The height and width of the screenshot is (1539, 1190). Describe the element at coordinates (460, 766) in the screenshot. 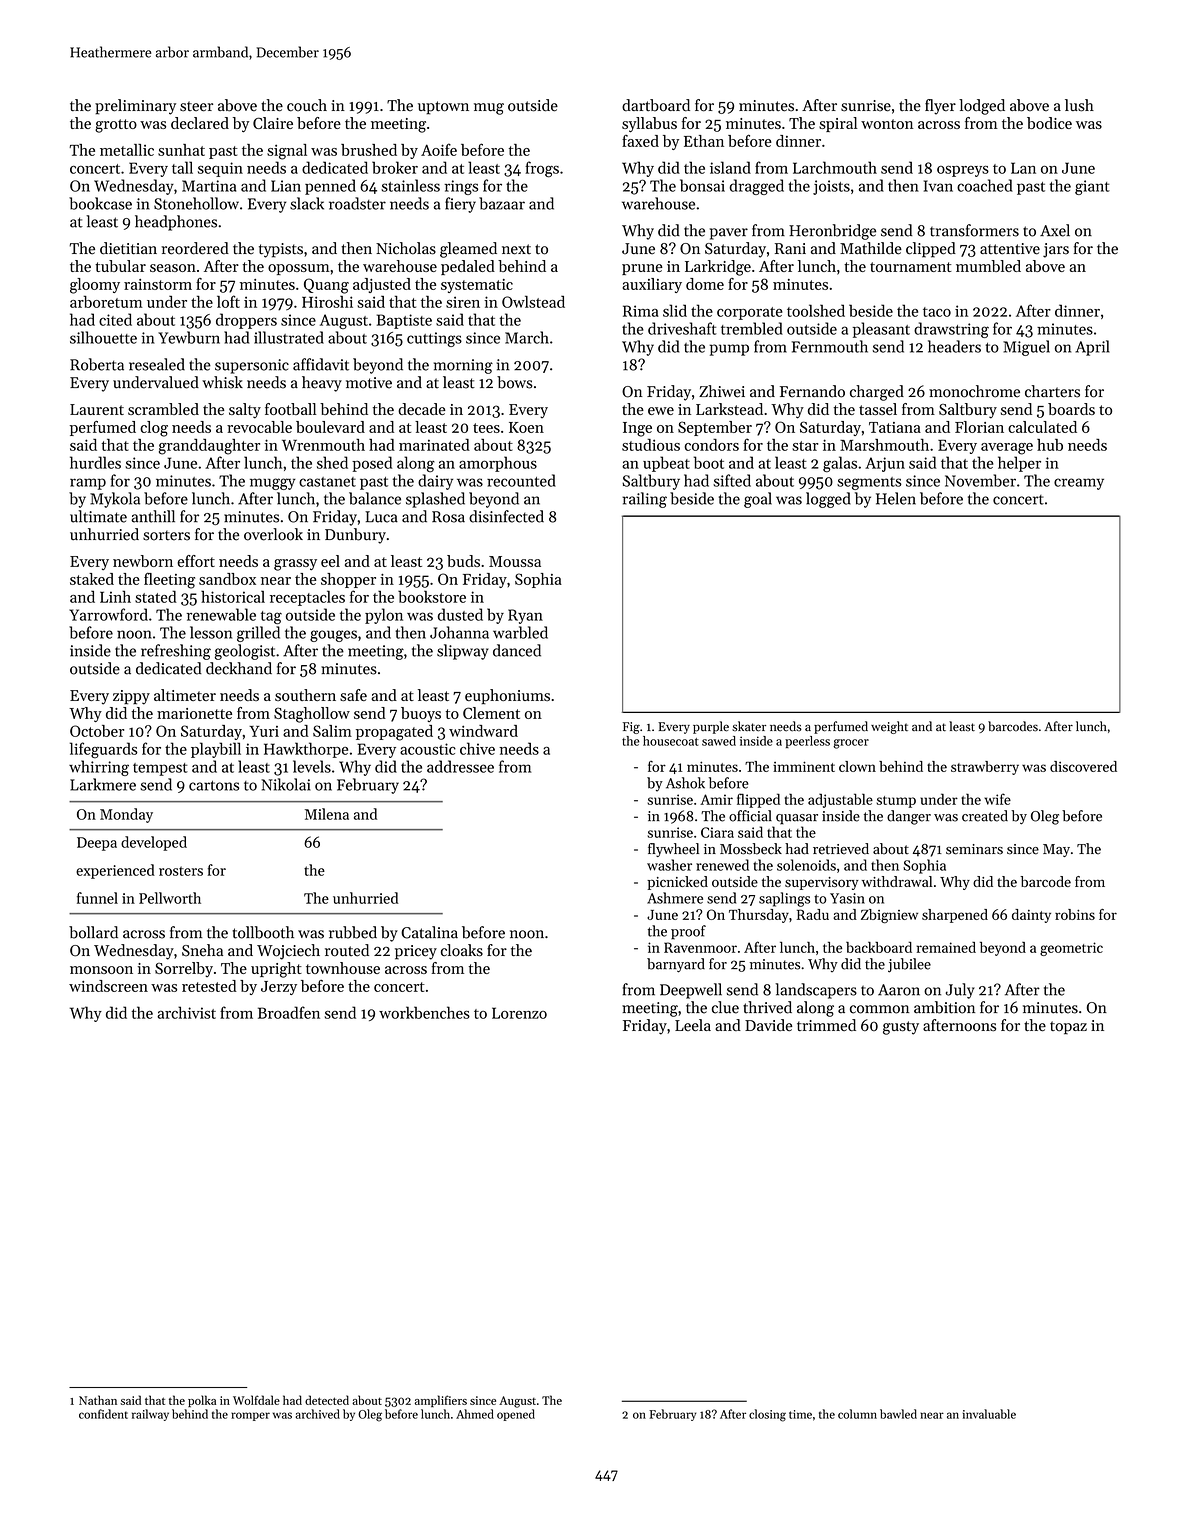

I see `addressee` at that location.
